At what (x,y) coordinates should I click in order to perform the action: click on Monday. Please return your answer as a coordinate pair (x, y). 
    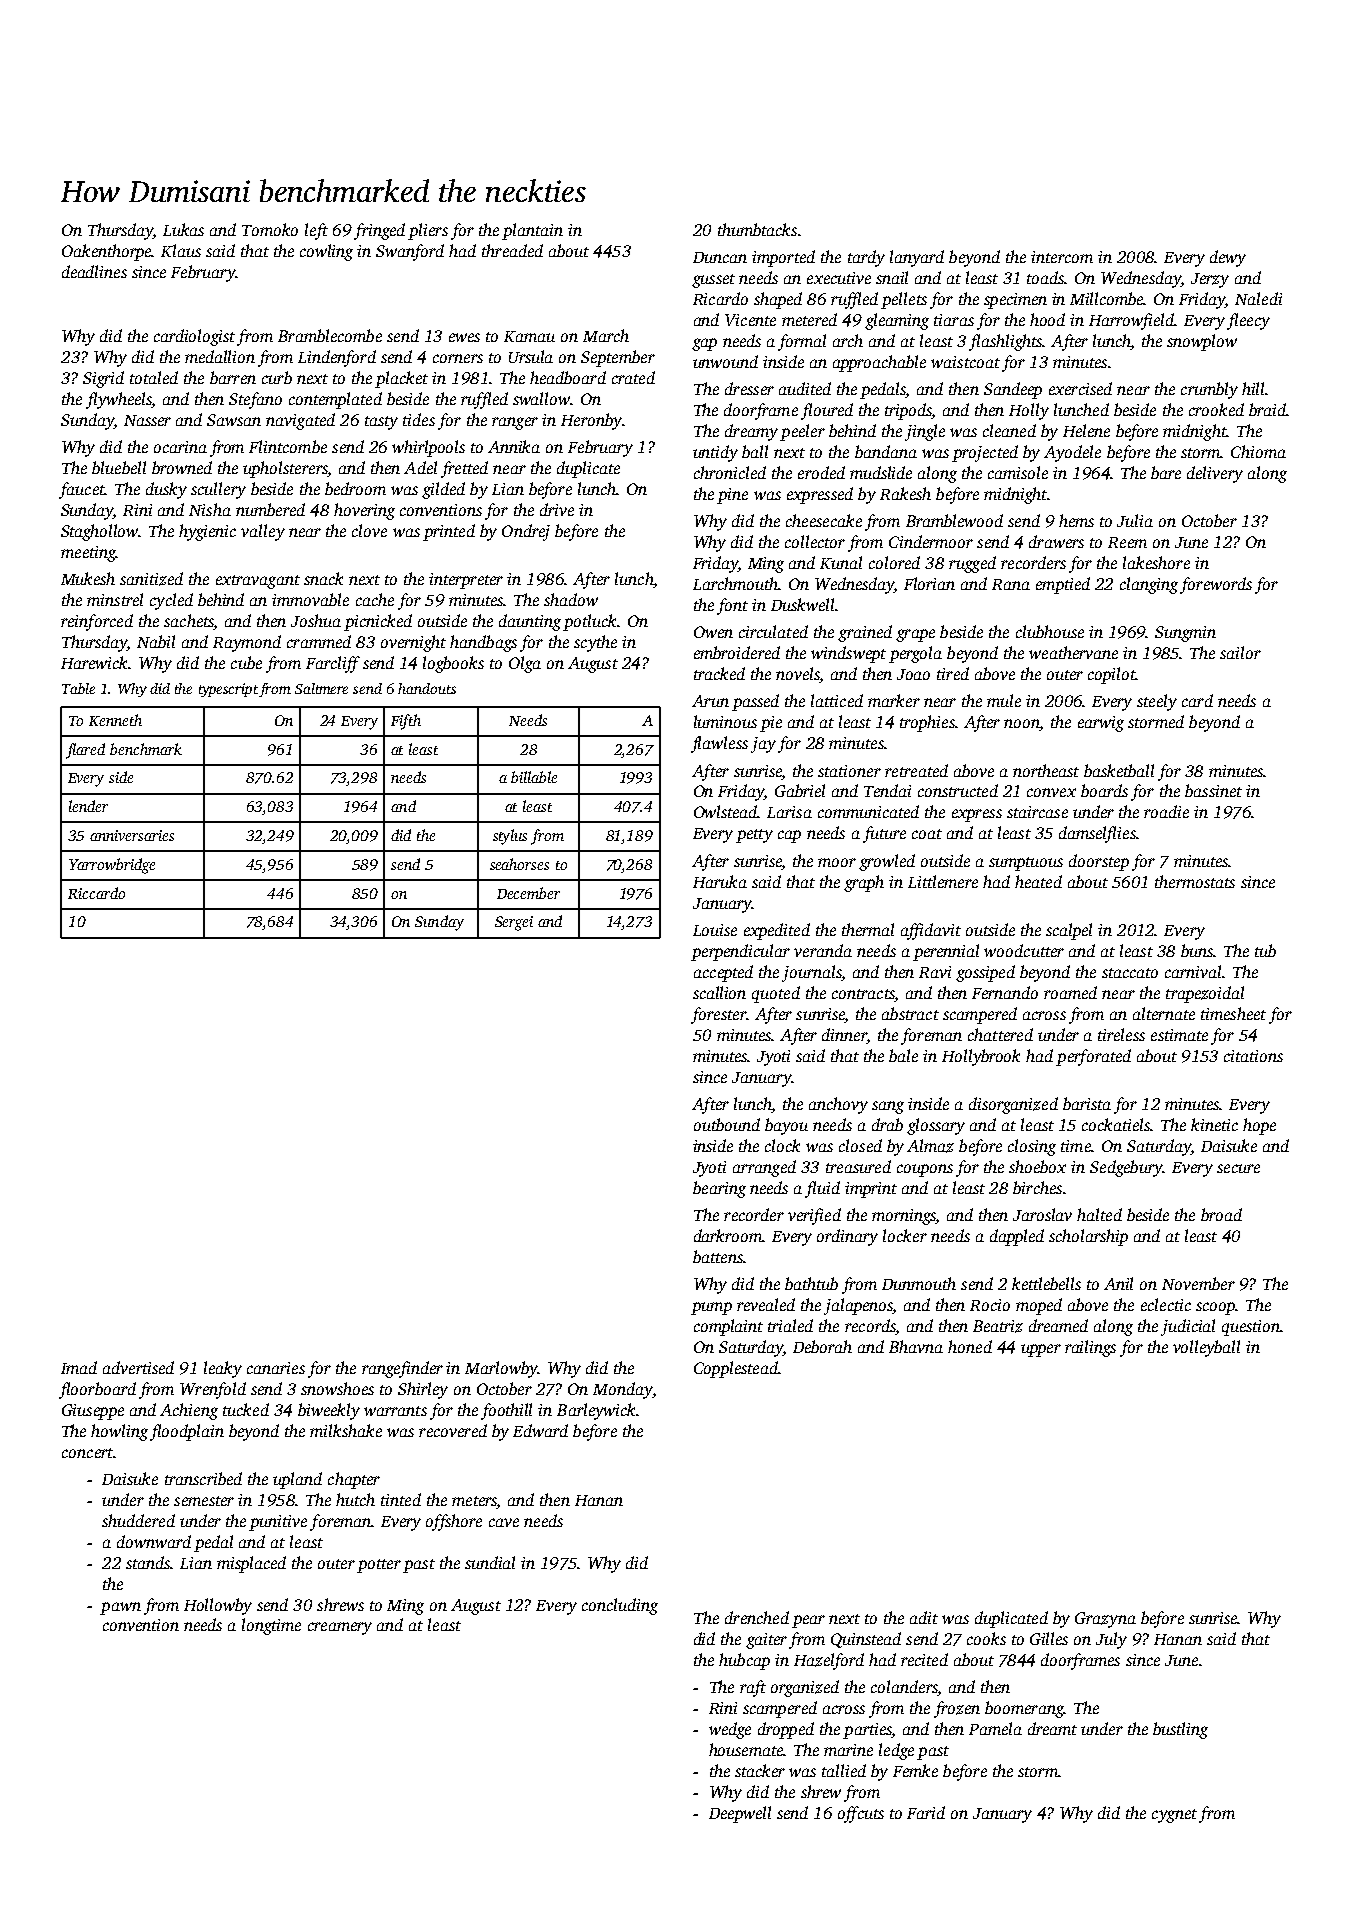
    Looking at the image, I should click on (623, 1390).
